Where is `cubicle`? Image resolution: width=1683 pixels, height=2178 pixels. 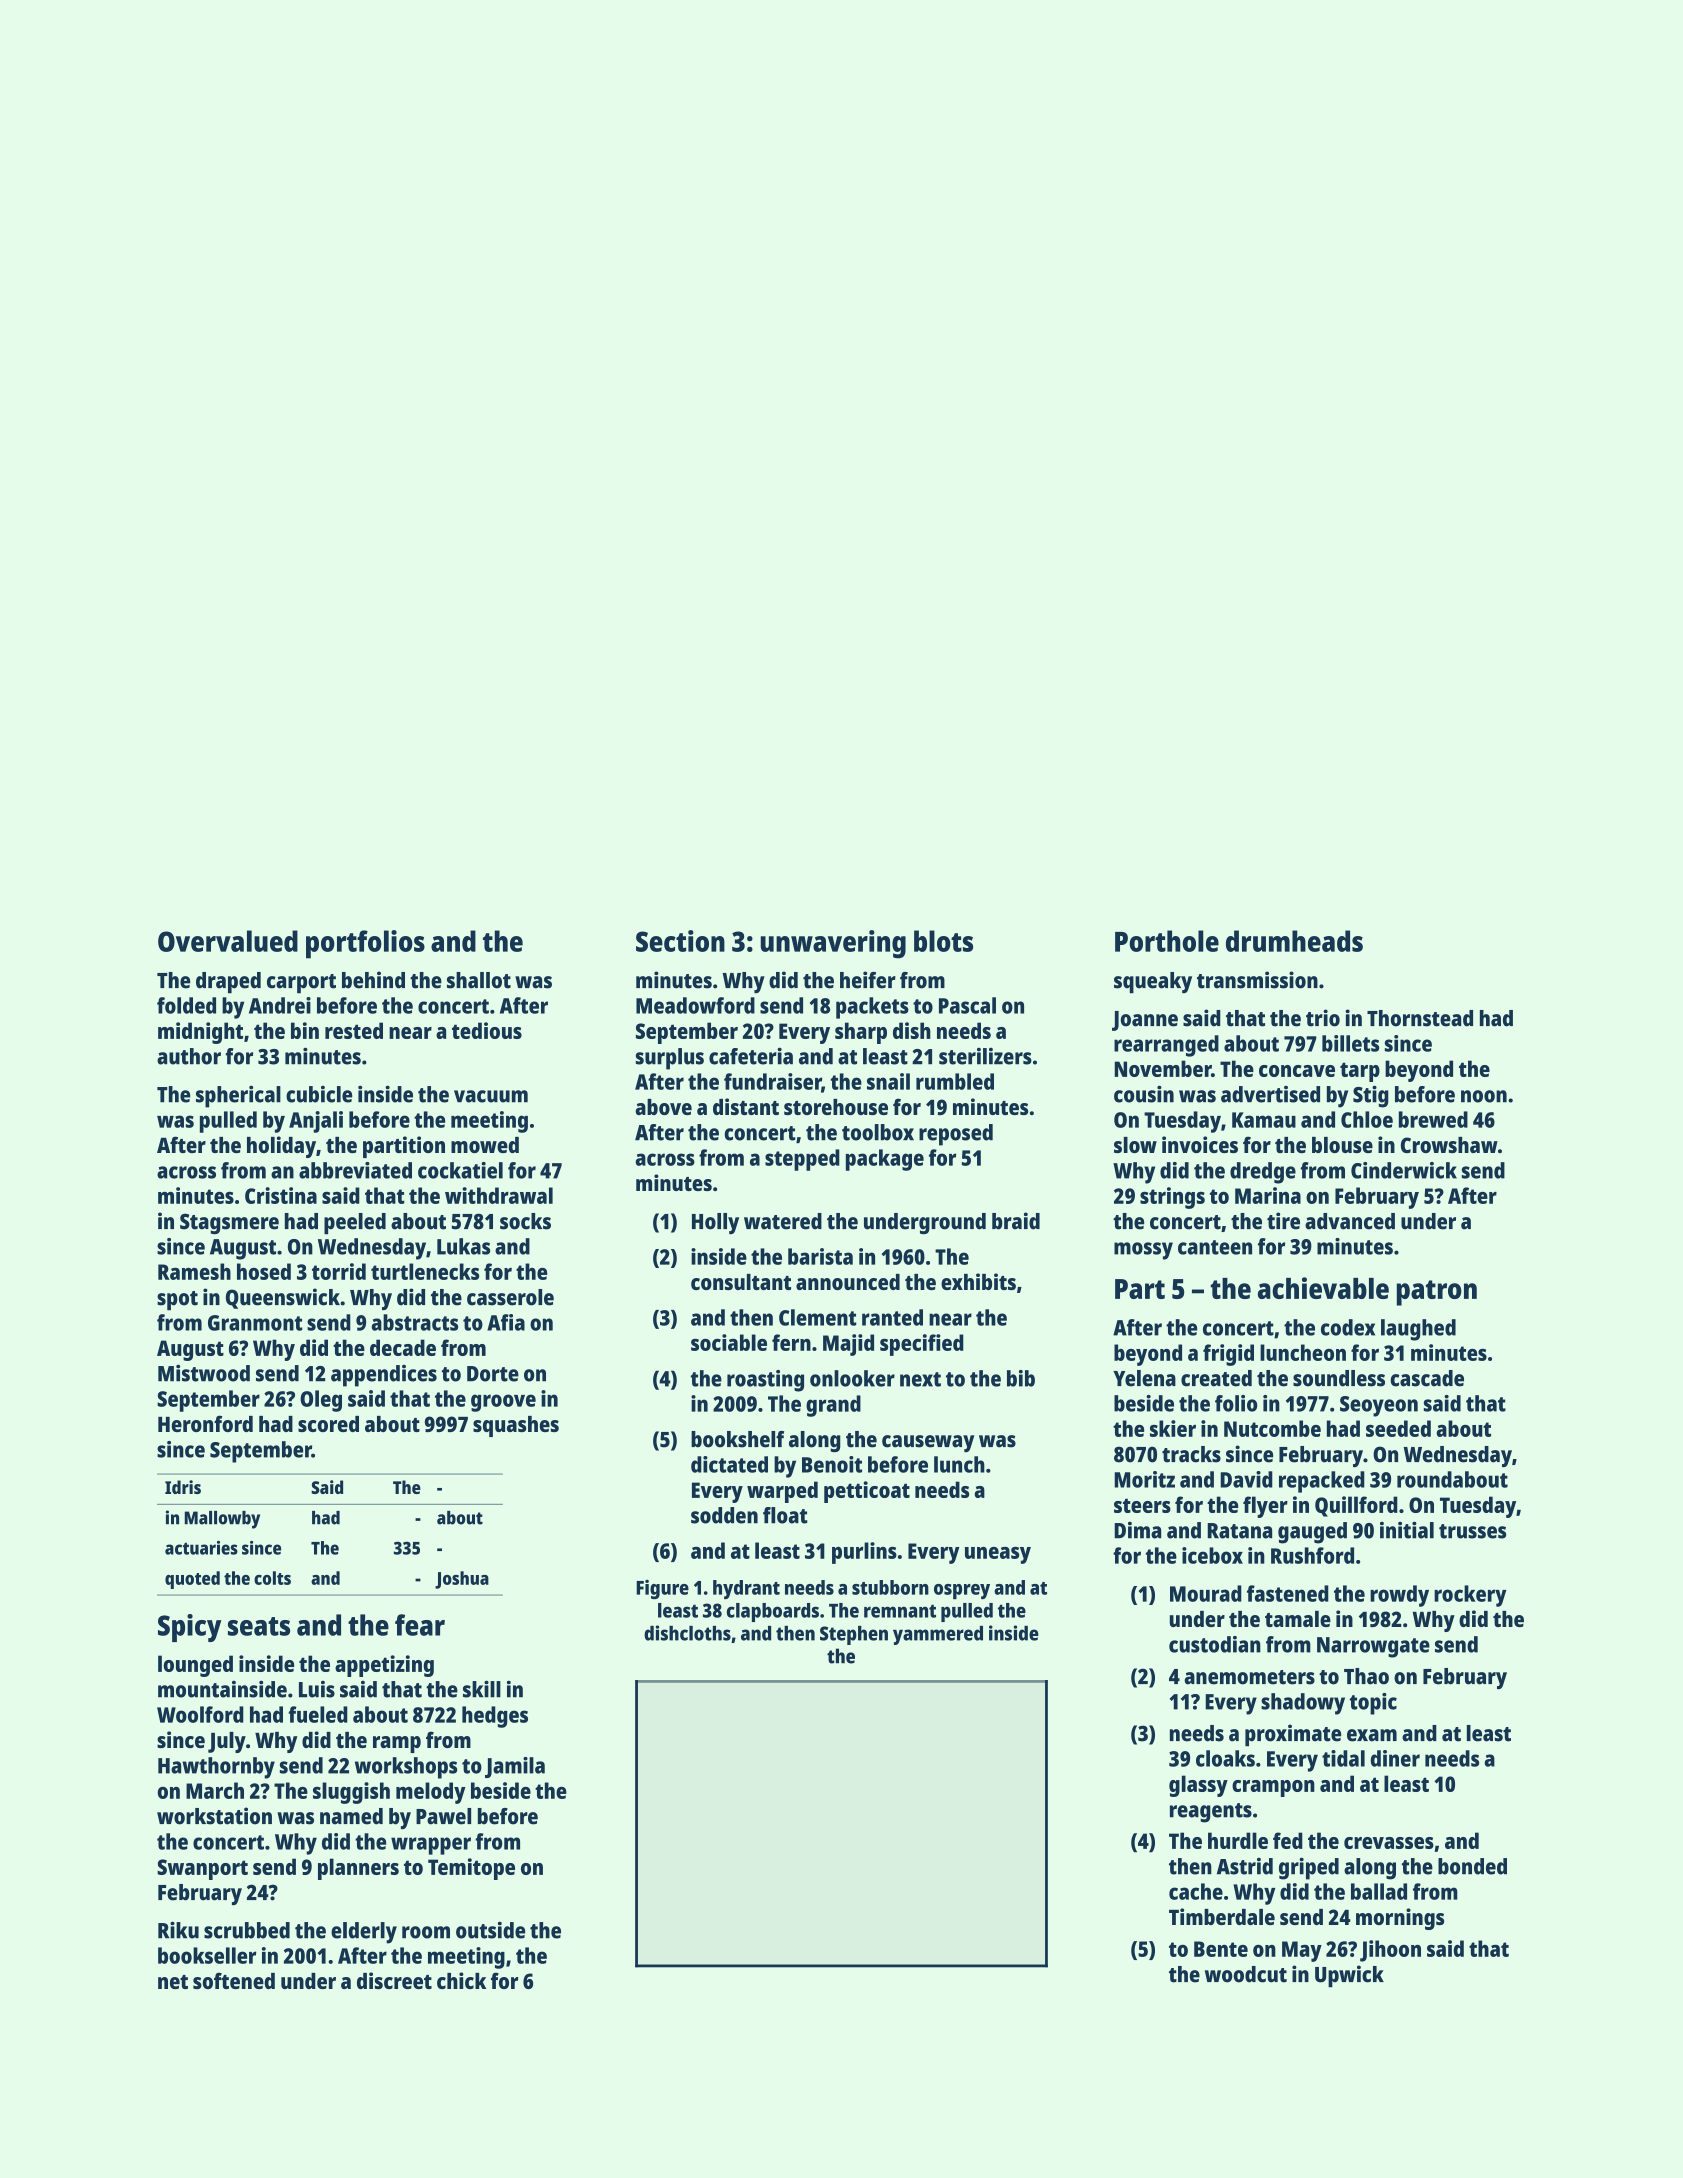
cubicle is located at coordinates (319, 1094).
